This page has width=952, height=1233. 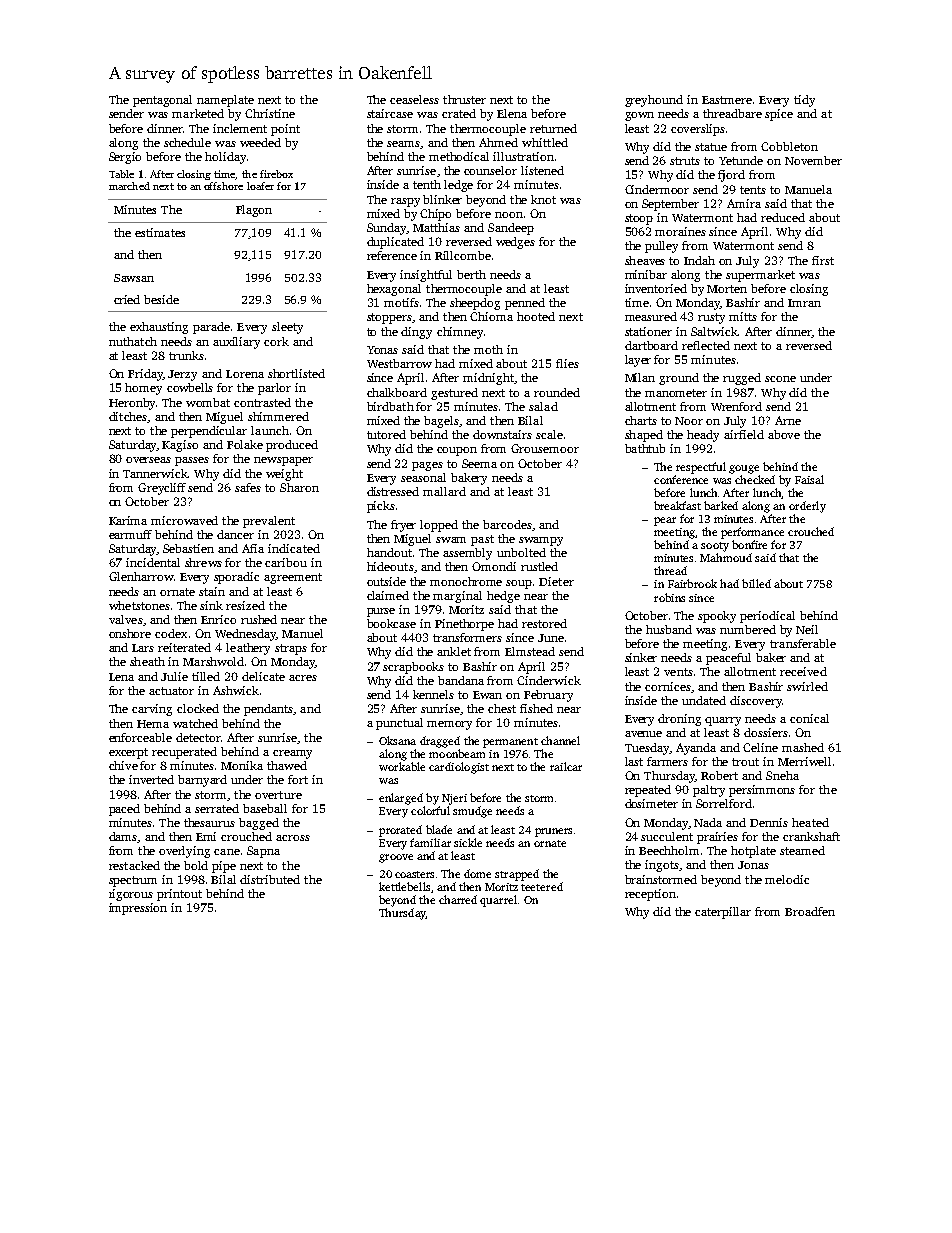 I want to click on ceaseless, so click(x=414, y=99).
